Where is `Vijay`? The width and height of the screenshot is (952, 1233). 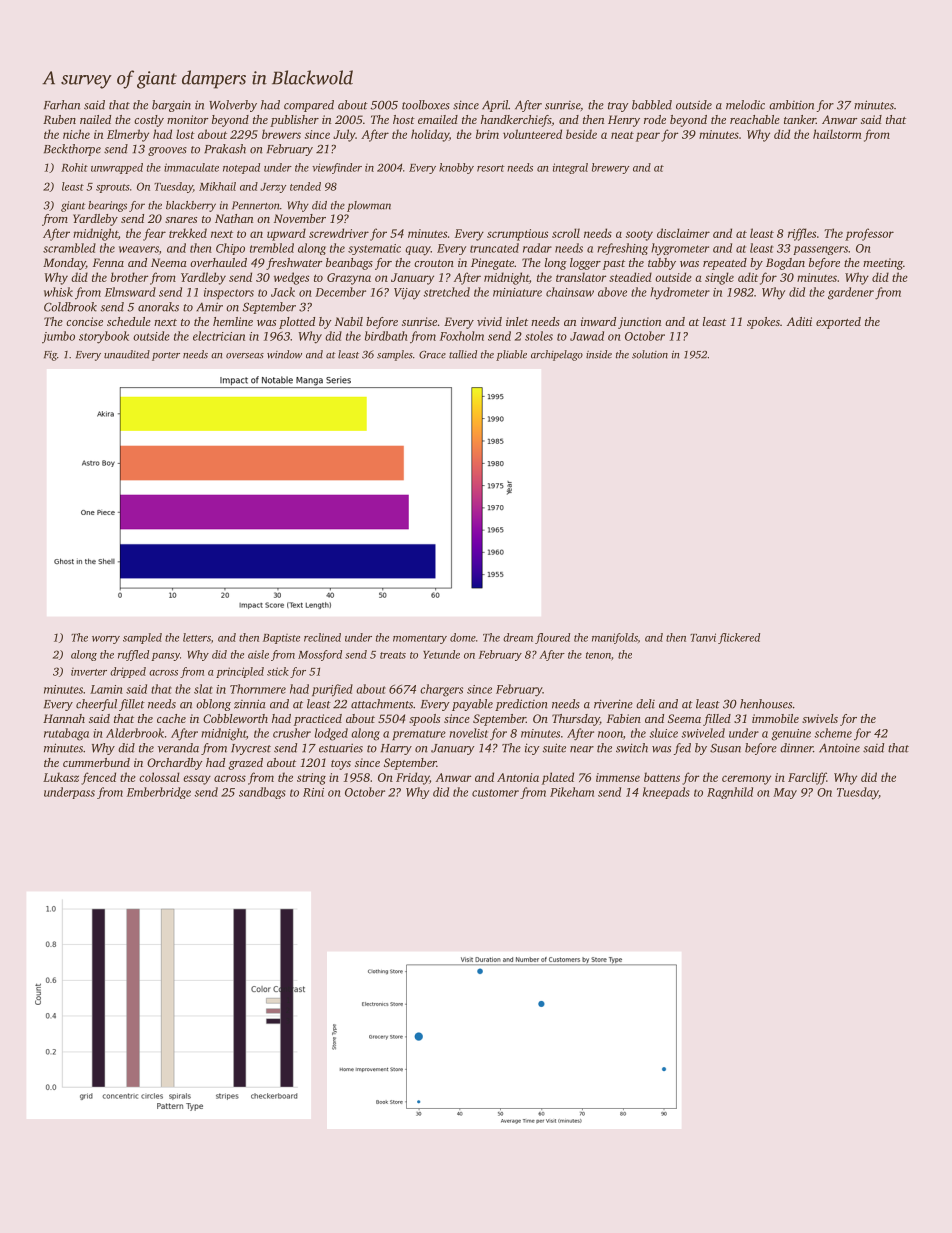 Vijay is located at coordinates (407, 294).
